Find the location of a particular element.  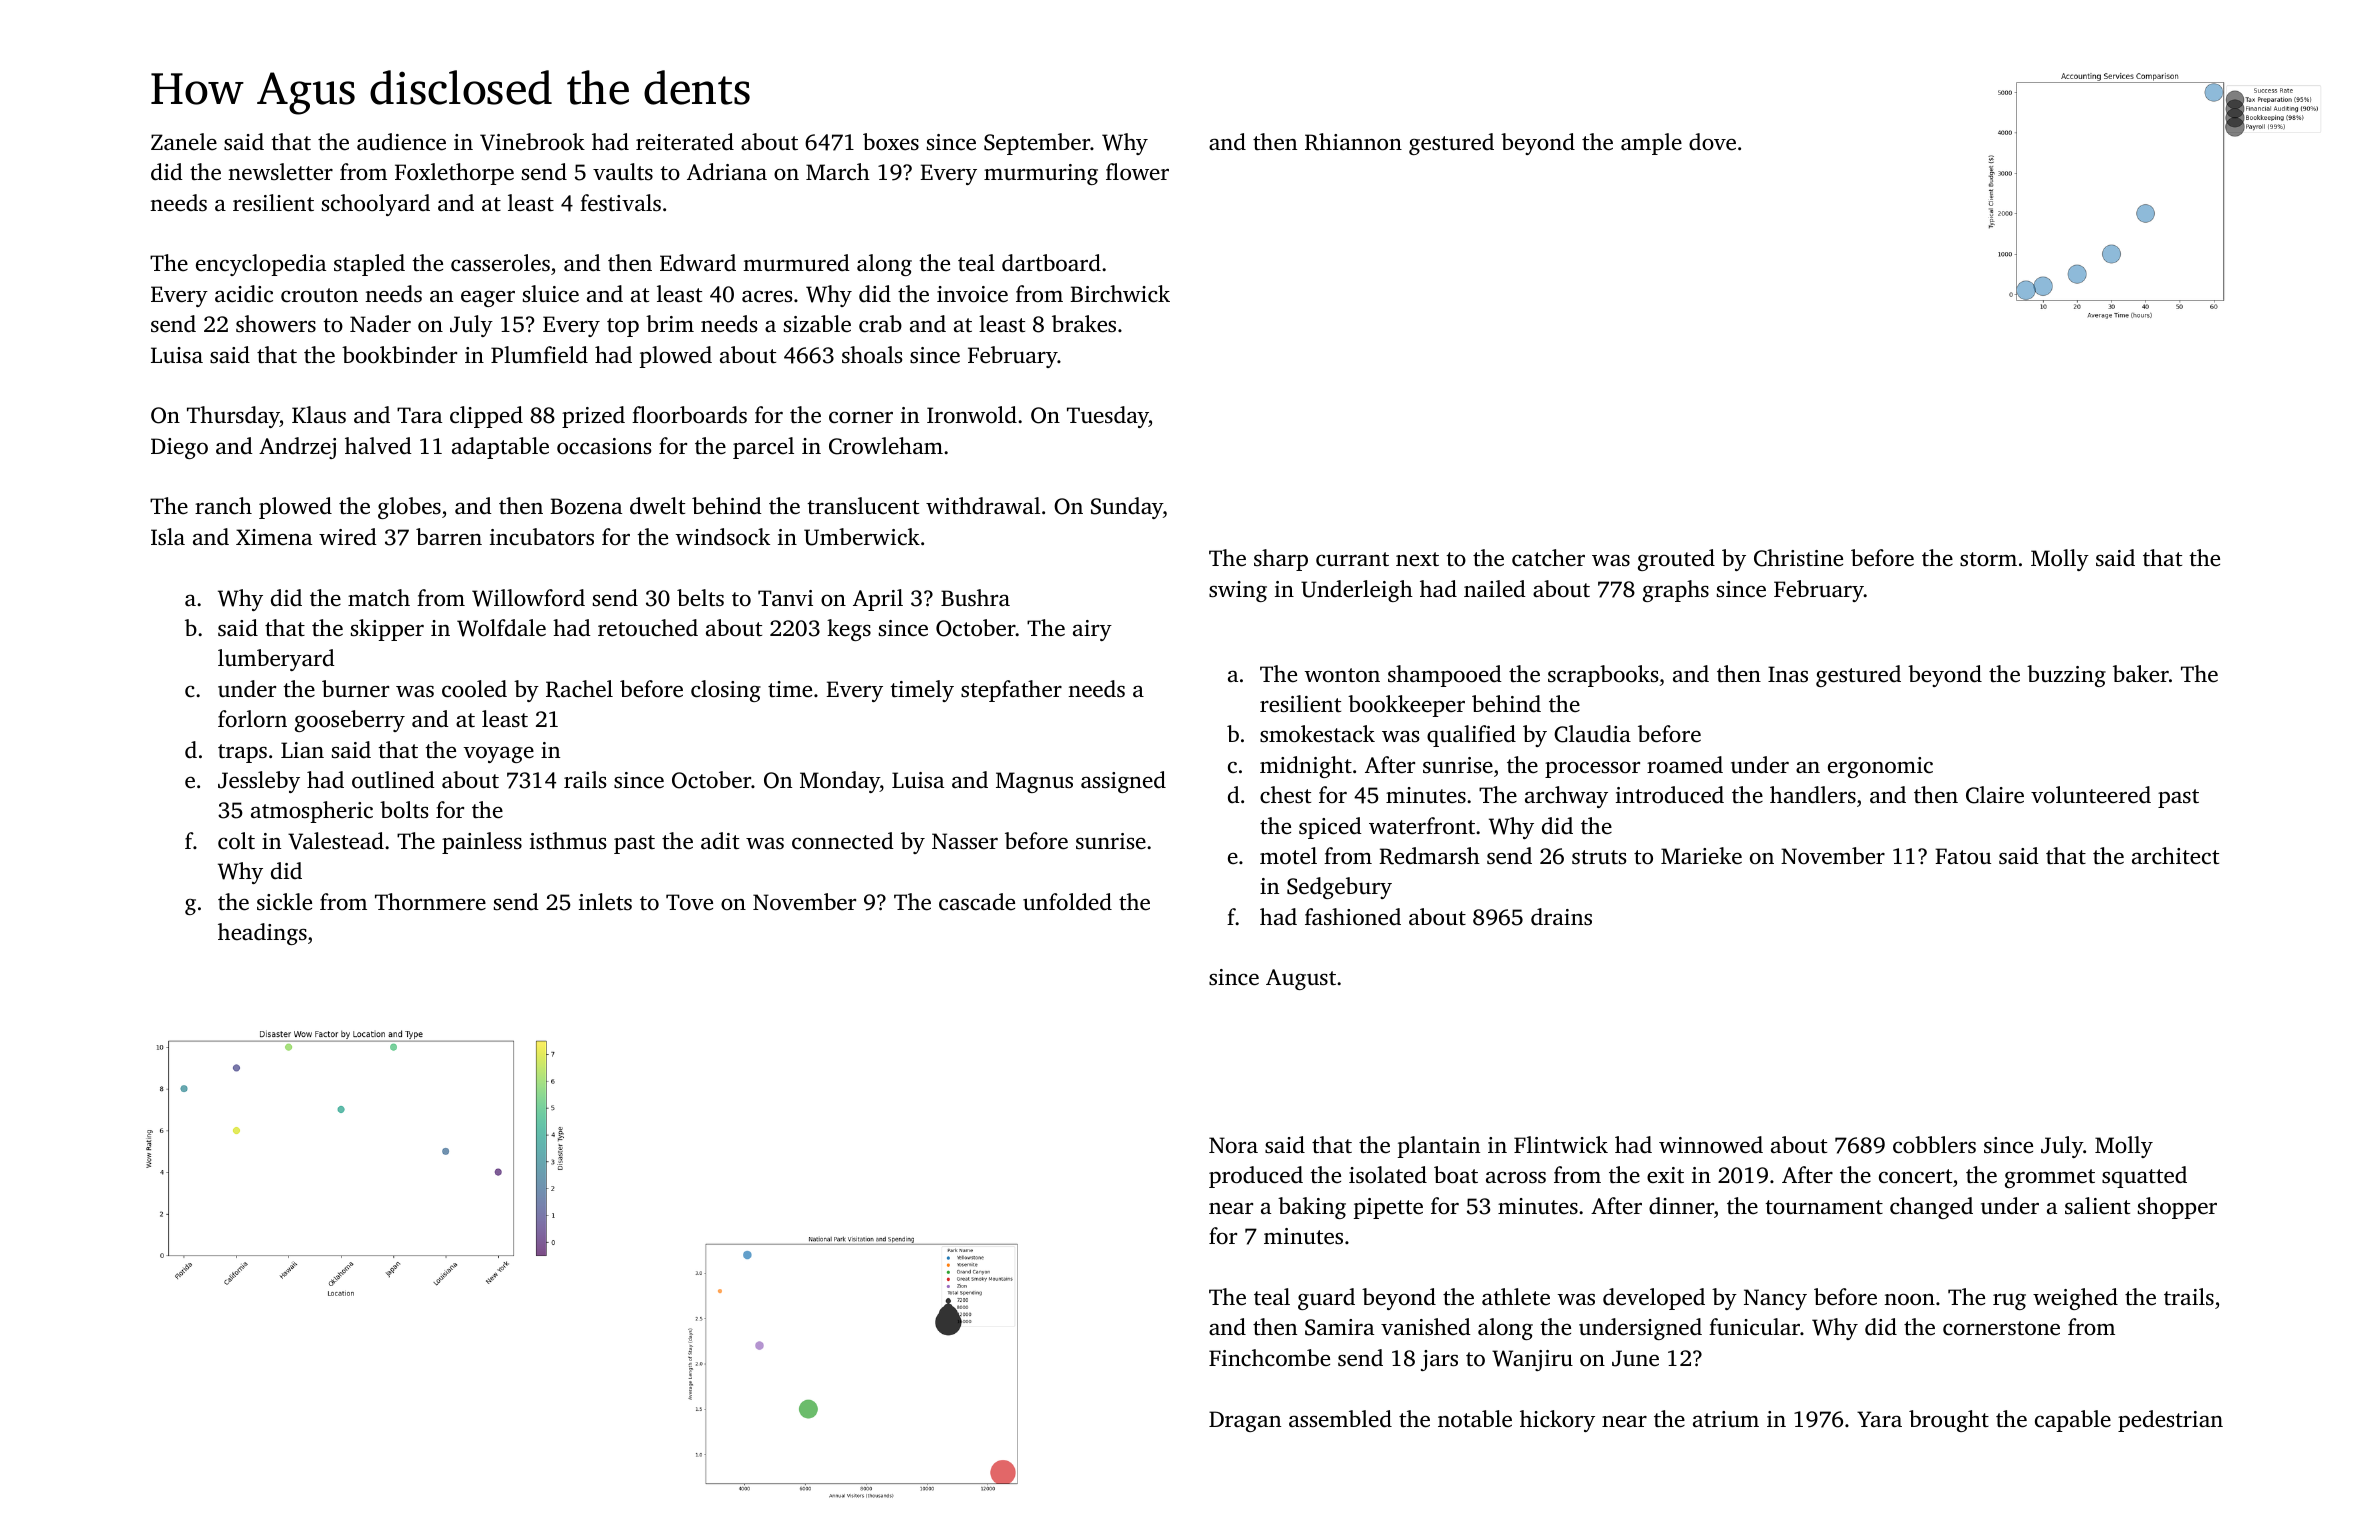

wonton is located at coordinates (1342, 675).
